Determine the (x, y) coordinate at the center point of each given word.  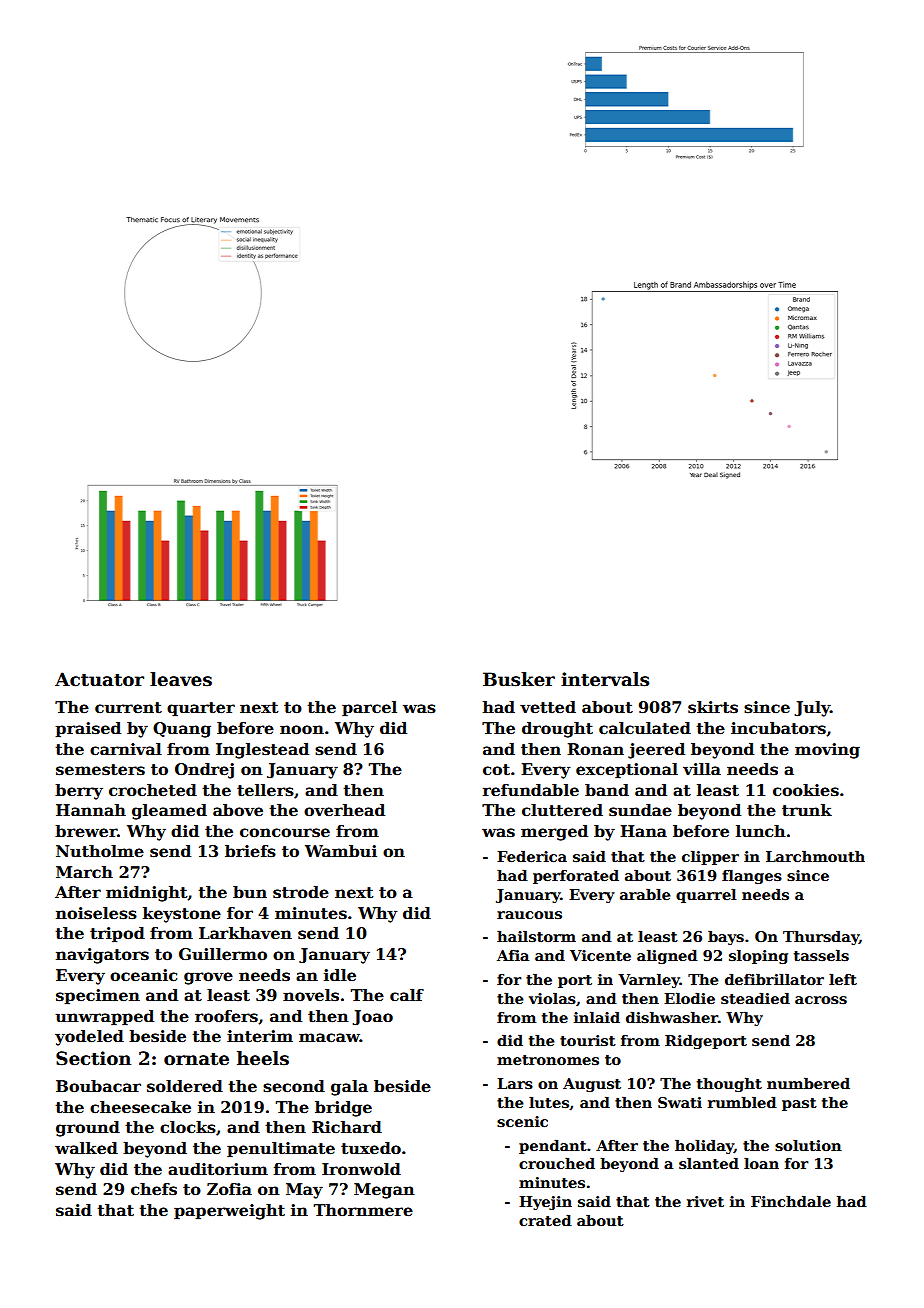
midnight (147, 894)
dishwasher (672, 1017)
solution (808, 1145)
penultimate (281, 1150)
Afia (513, 955)
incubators (778, 728)
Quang (182, 730)
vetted (548, 707)
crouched (557, 1163)
